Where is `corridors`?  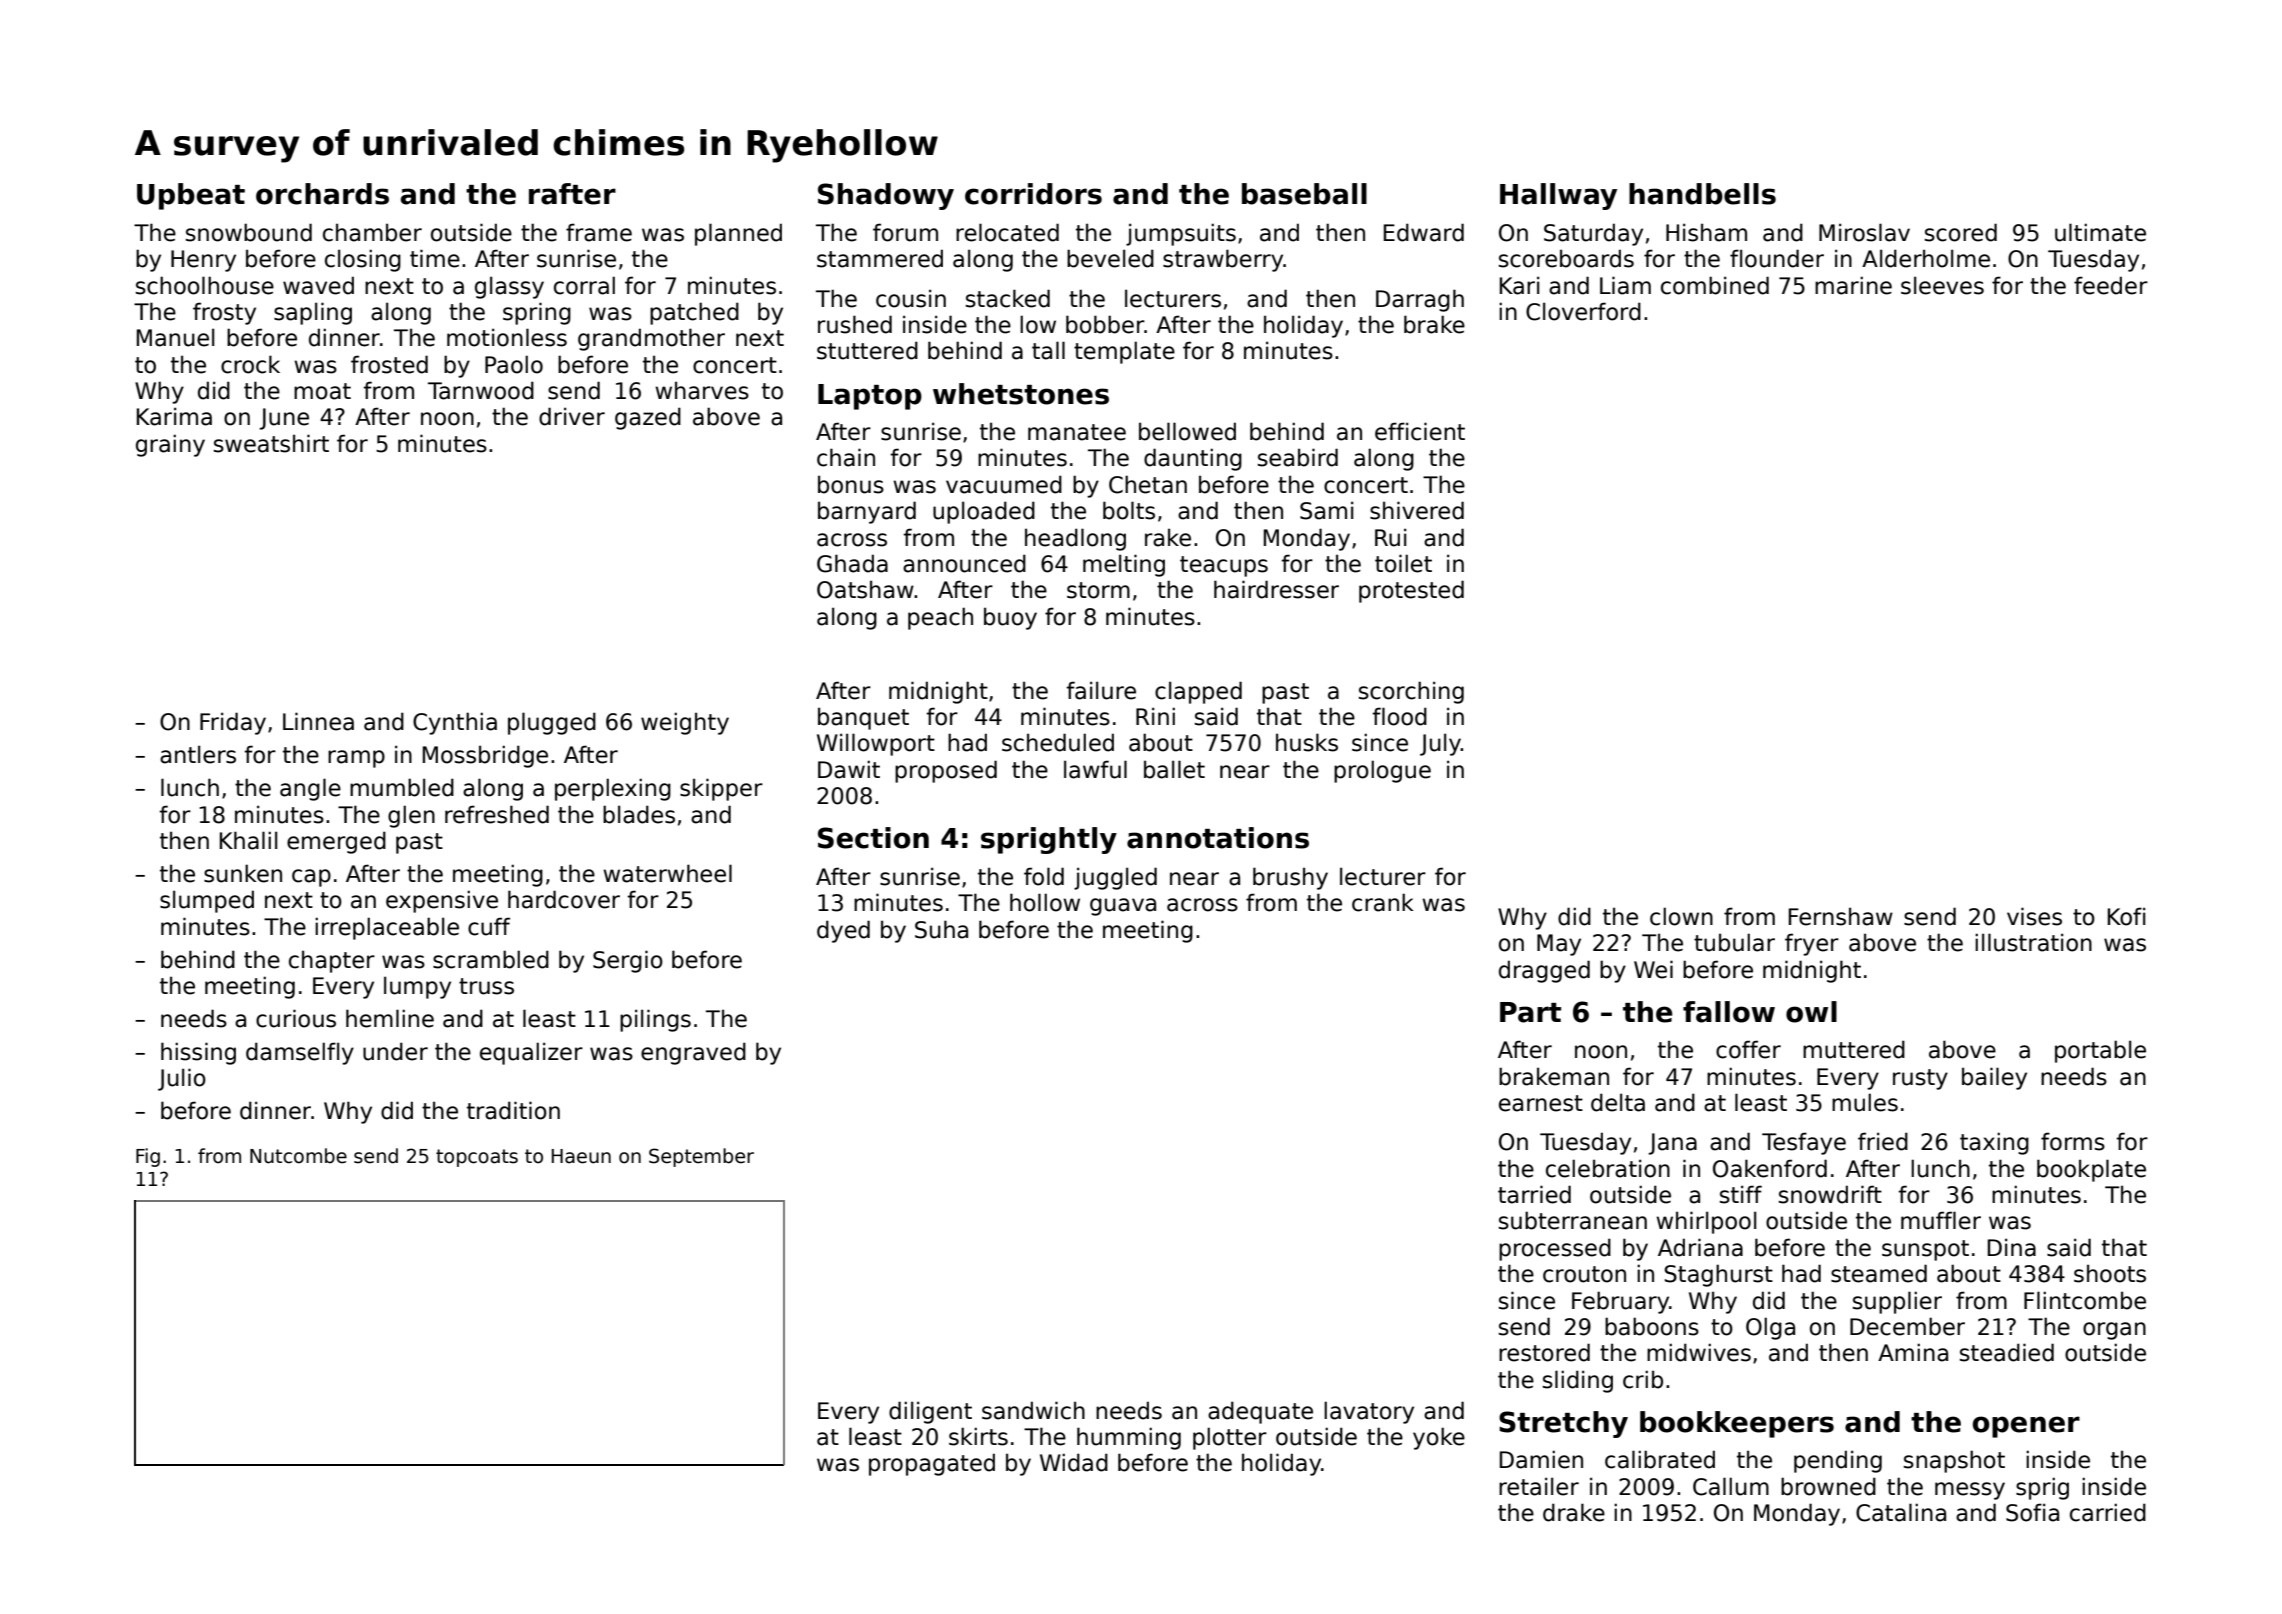
corridors is located at coordinates (1033, 194).
